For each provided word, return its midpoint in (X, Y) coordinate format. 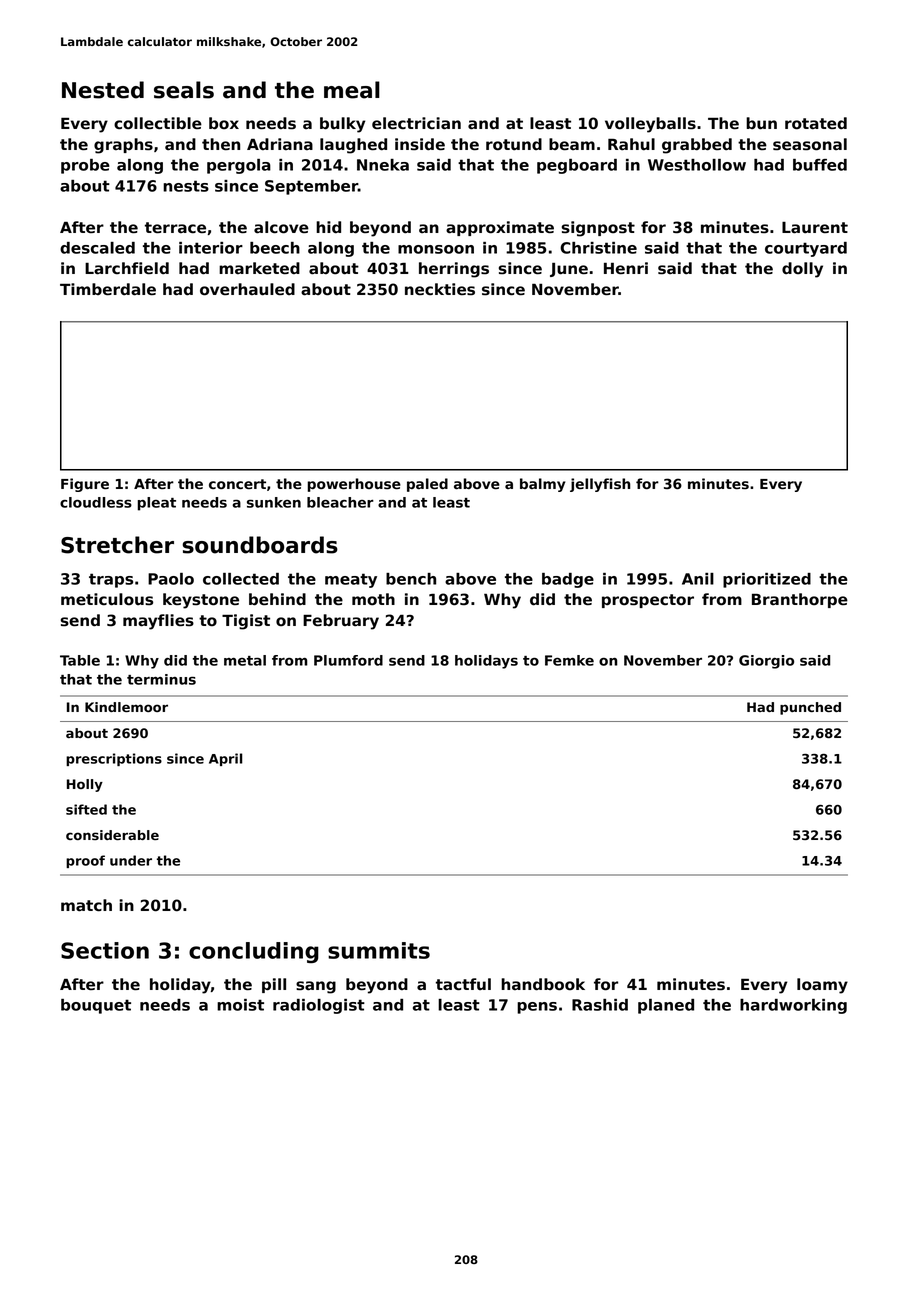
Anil (698, 579)
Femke (569, 660)
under (131, 860)
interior (211, 248)
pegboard (577, 166)
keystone (201, 601)
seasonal (810, 144)
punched (810, 708)
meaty (351, 580)
